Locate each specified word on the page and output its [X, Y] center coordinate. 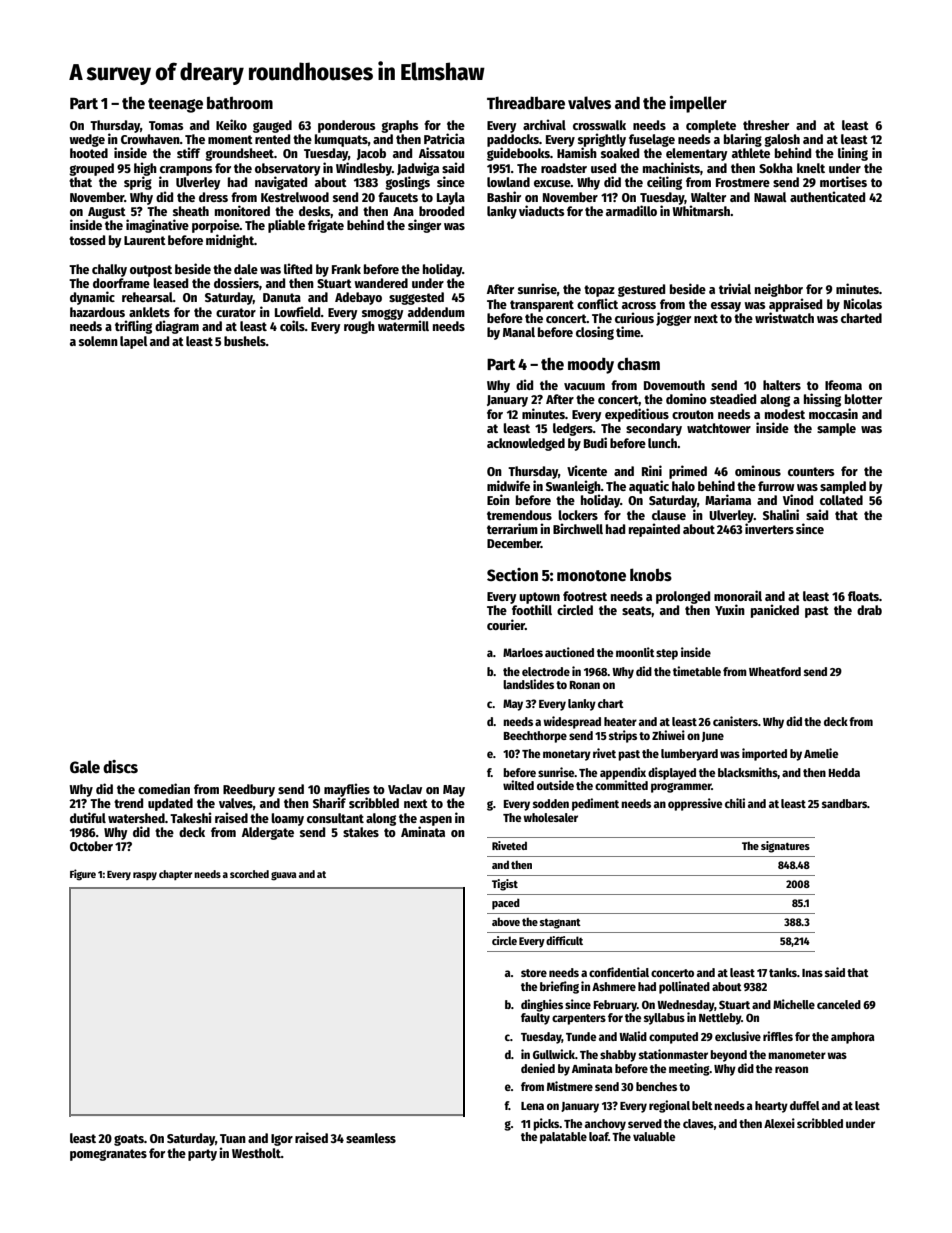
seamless [371, 1138]
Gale [85, 766]
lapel [134, 342]
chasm [638, 364]
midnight [230, 241]
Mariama [728, 499]
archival [544, 124]
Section [512, 575]
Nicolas [863, 303]
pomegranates [108, 1155]
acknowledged [526, 444]
